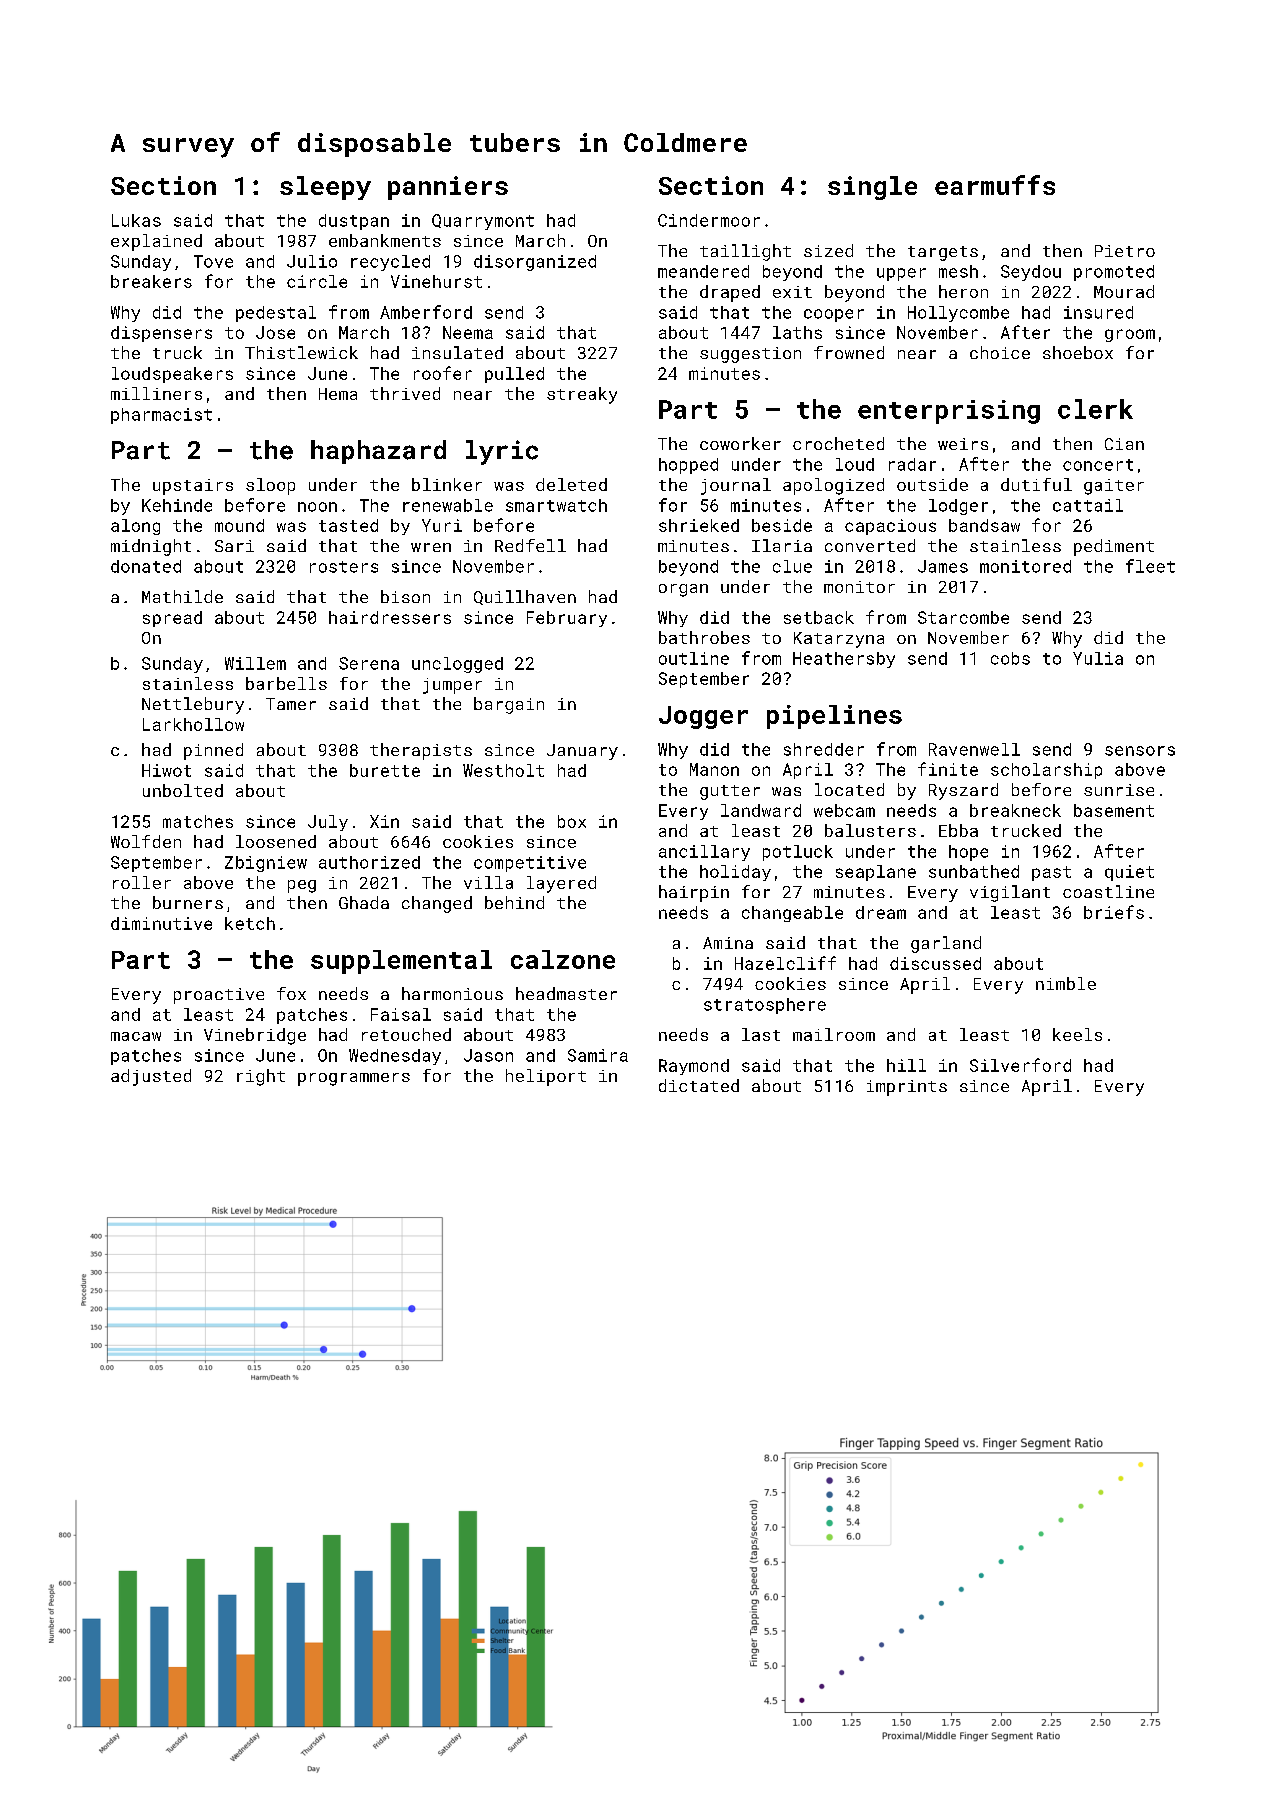 This document has height=1820, width=1287. Describe the element at coordinates (943, 566) in the document. I see `James` at that location.
